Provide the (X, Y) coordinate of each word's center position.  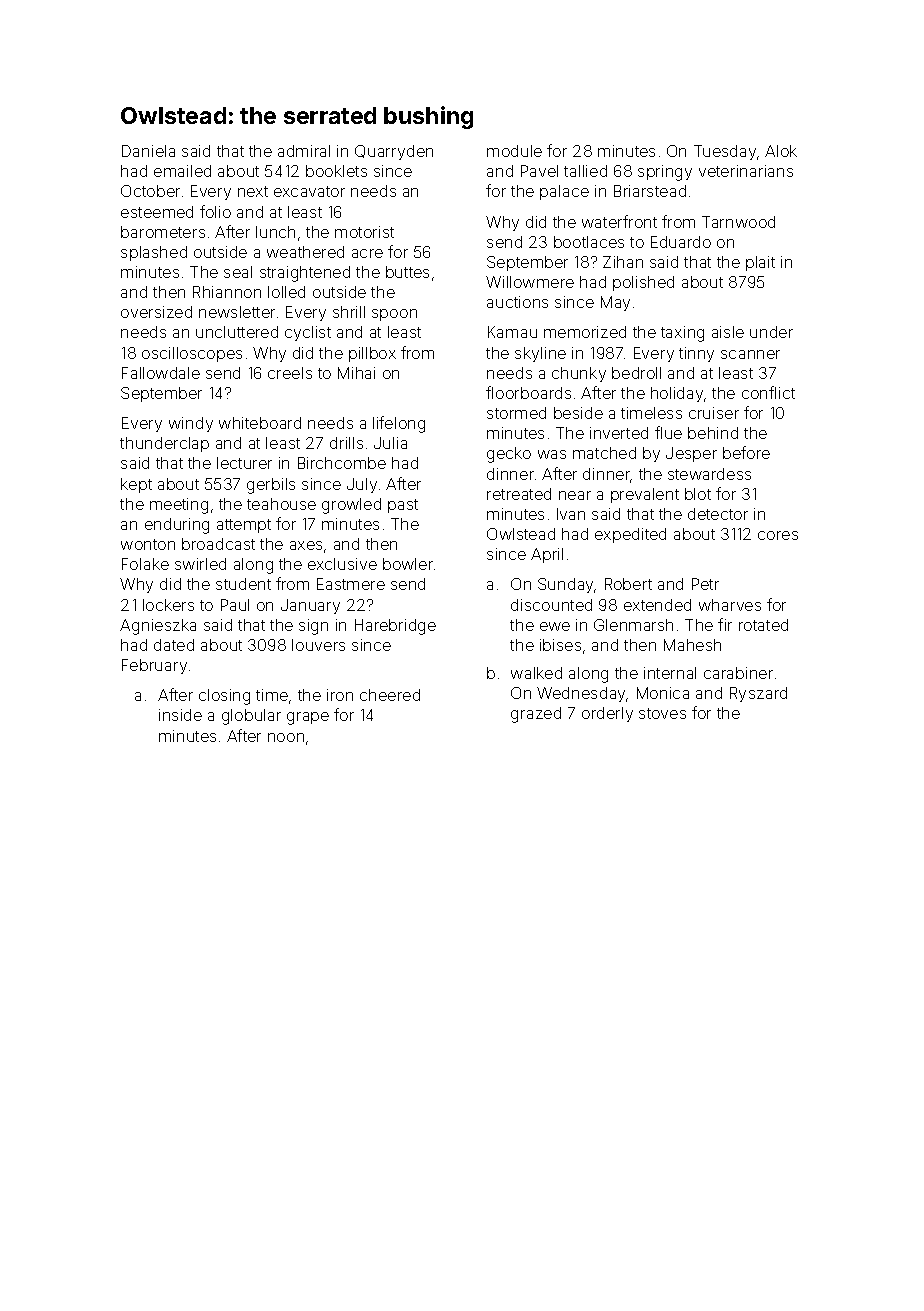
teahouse (281, 504)
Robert (628, 584)
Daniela (148, 151)
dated (174, 645)
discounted (551, 605)
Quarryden (394, 152)
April (547, 555)
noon (286, 737)
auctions (517, 302)
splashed (154, 253)
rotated (763, 625)
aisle (728, 332)
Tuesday (725, 152)
